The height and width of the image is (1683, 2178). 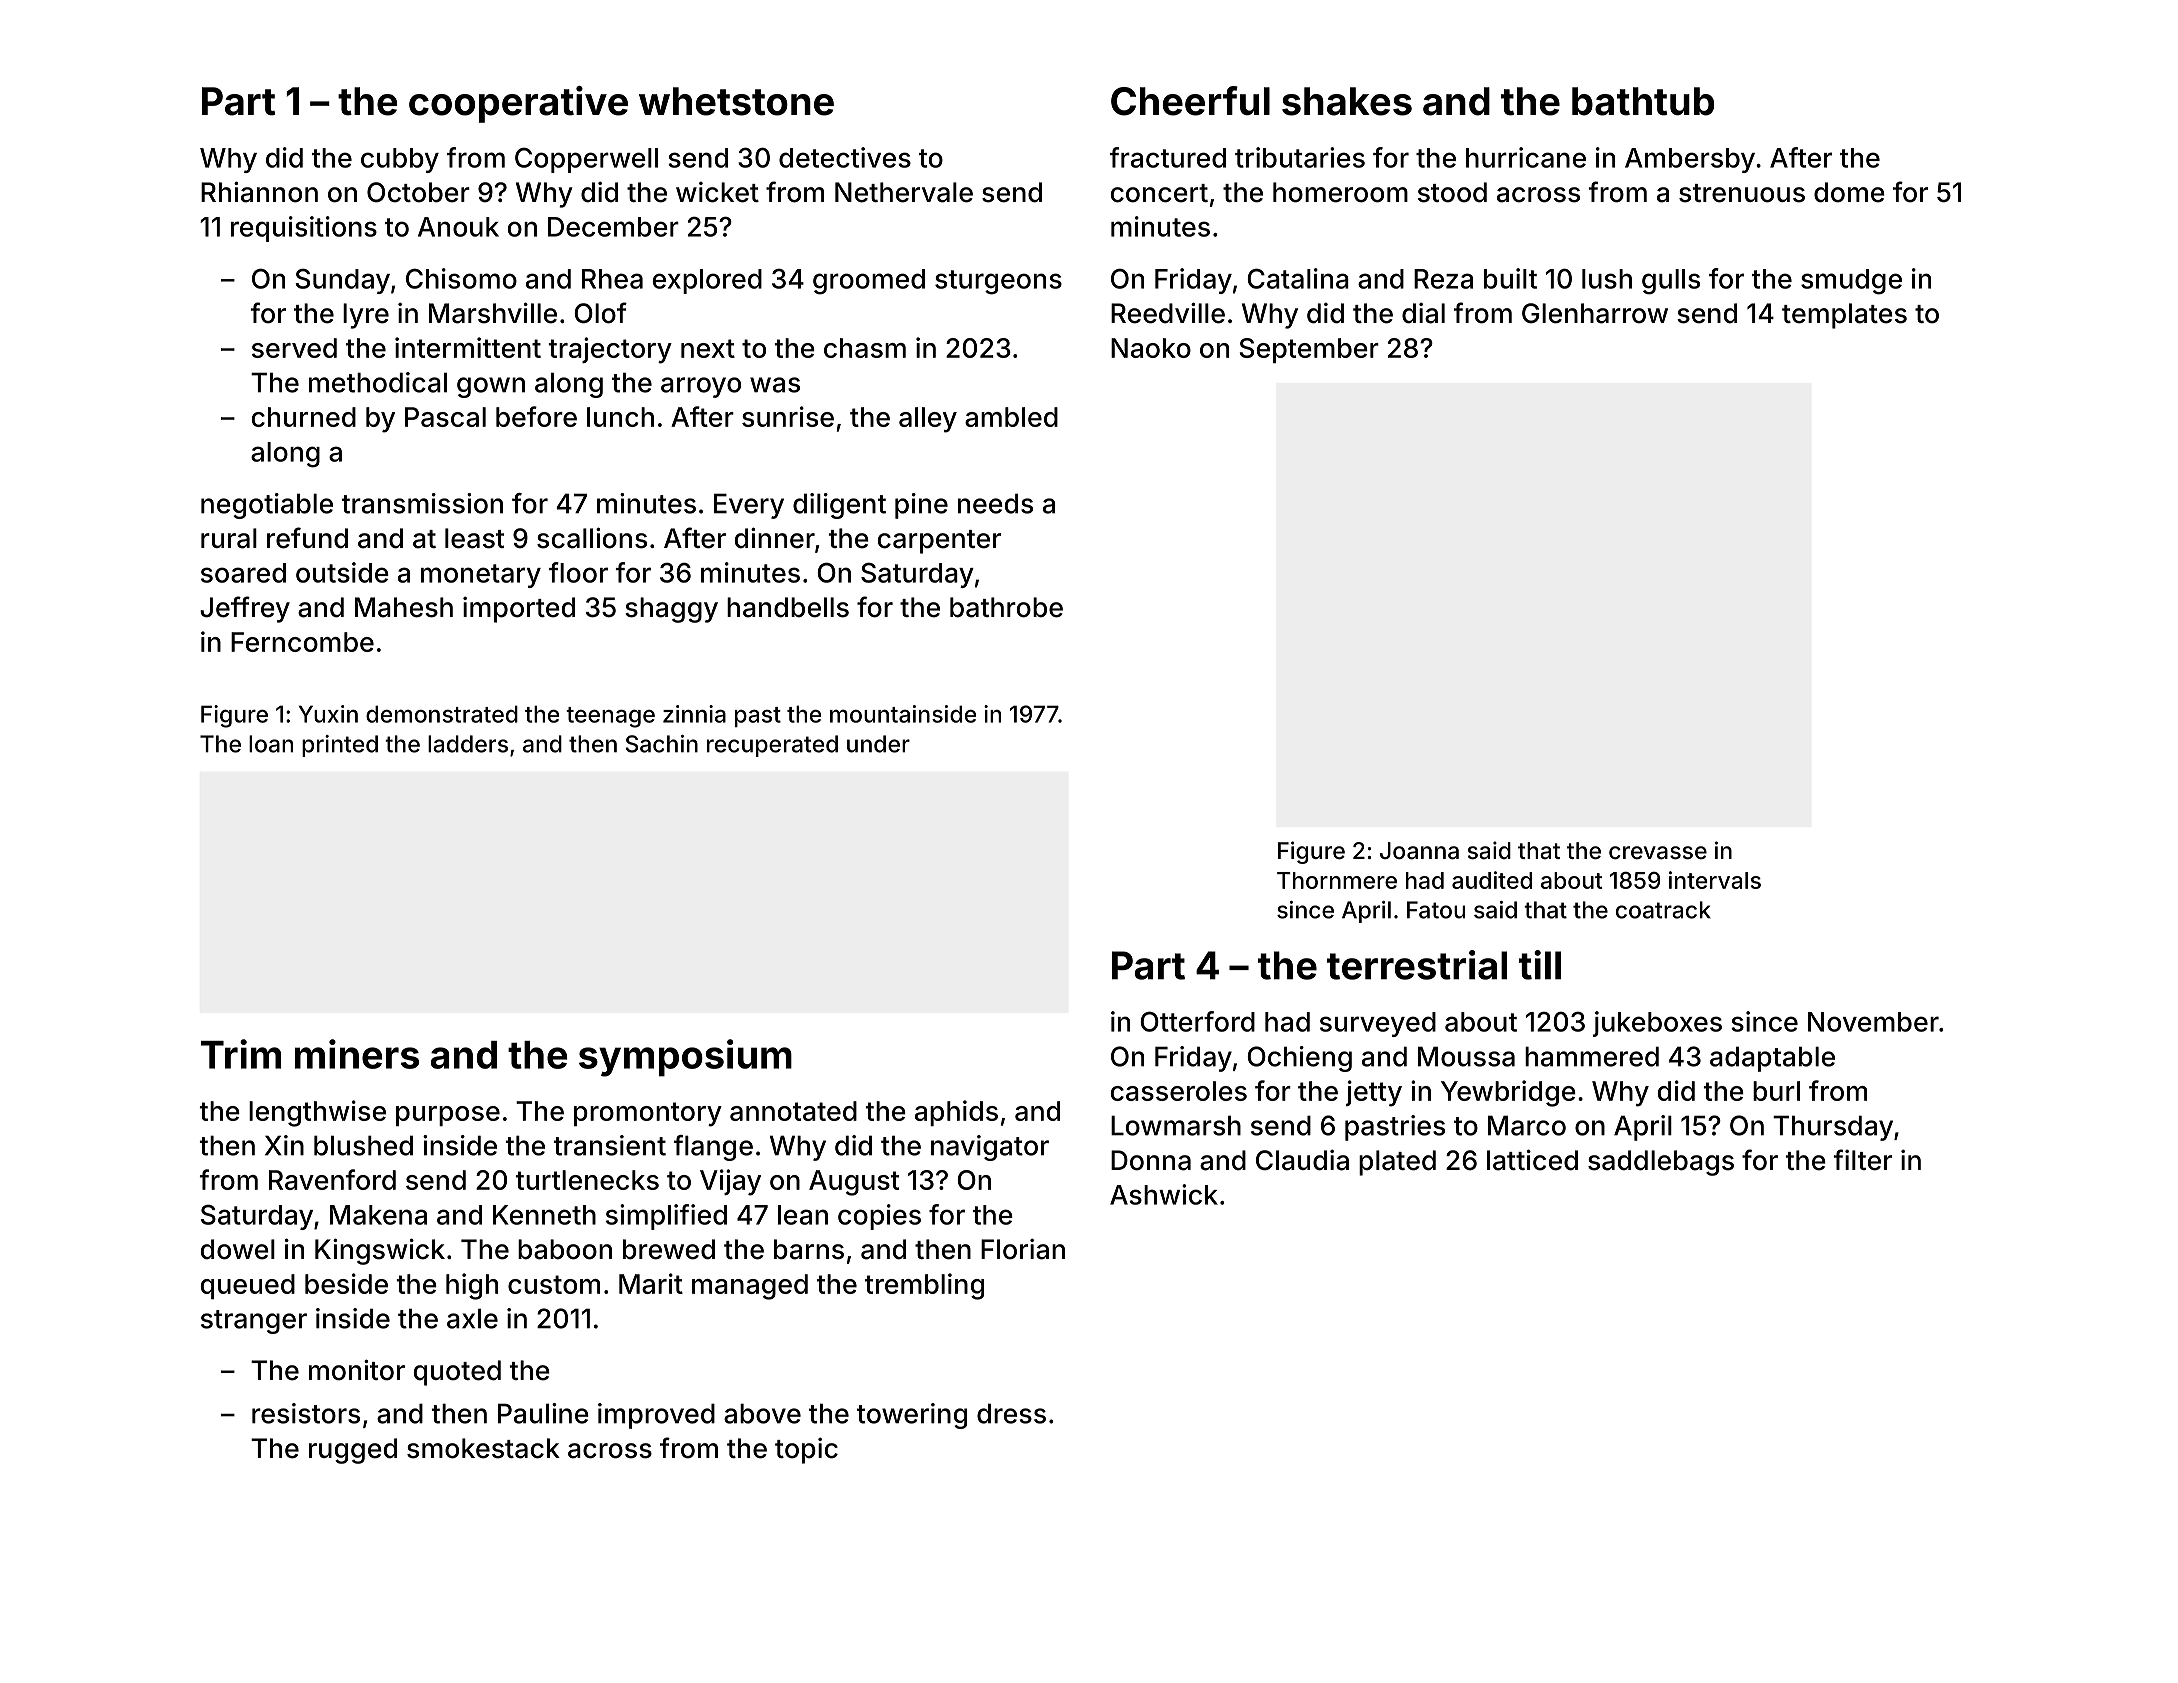 I want to click on November, so click(x=1873, y=1022).
